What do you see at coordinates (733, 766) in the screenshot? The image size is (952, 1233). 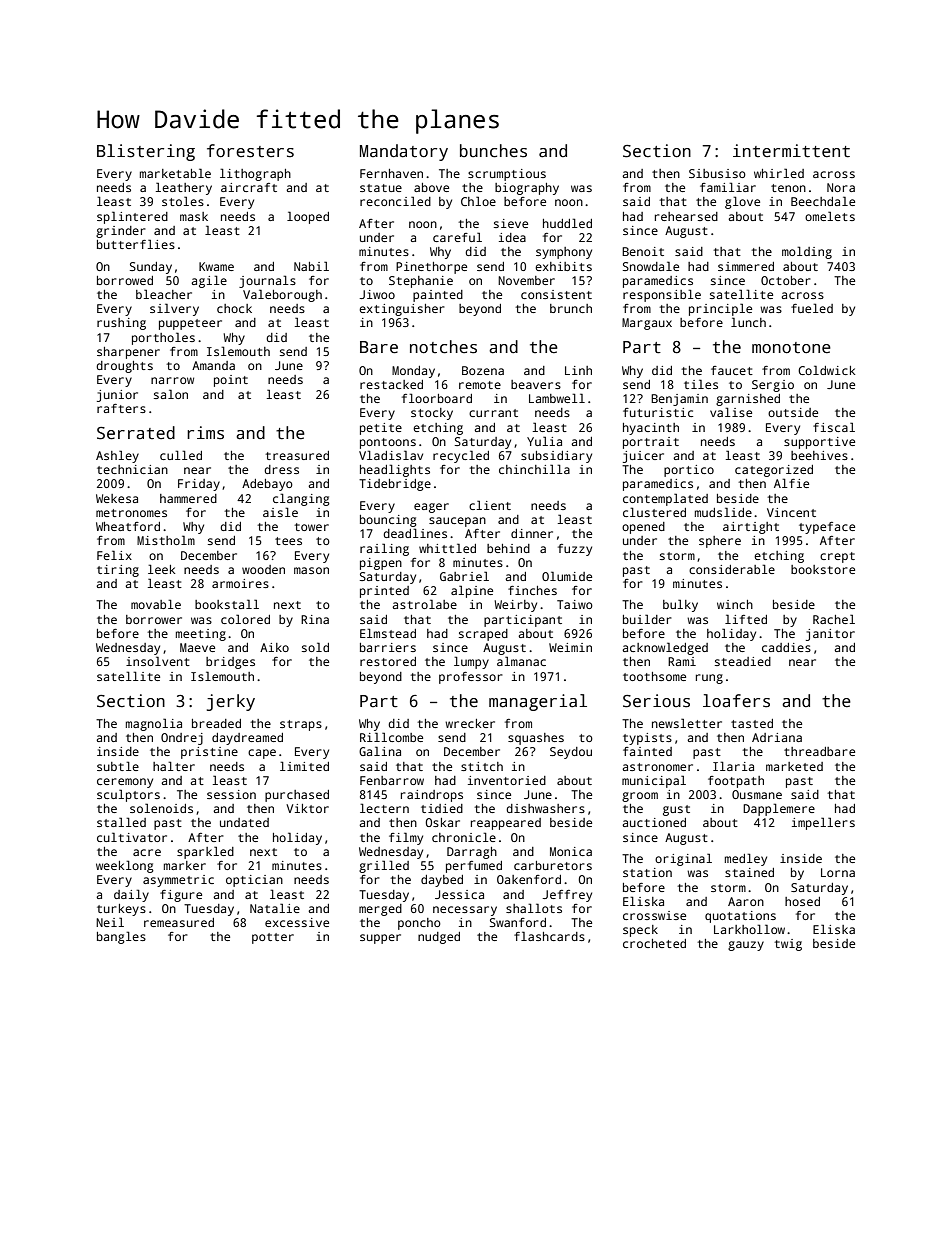 I see `Ilaria` at bounding box center [733, 766].
